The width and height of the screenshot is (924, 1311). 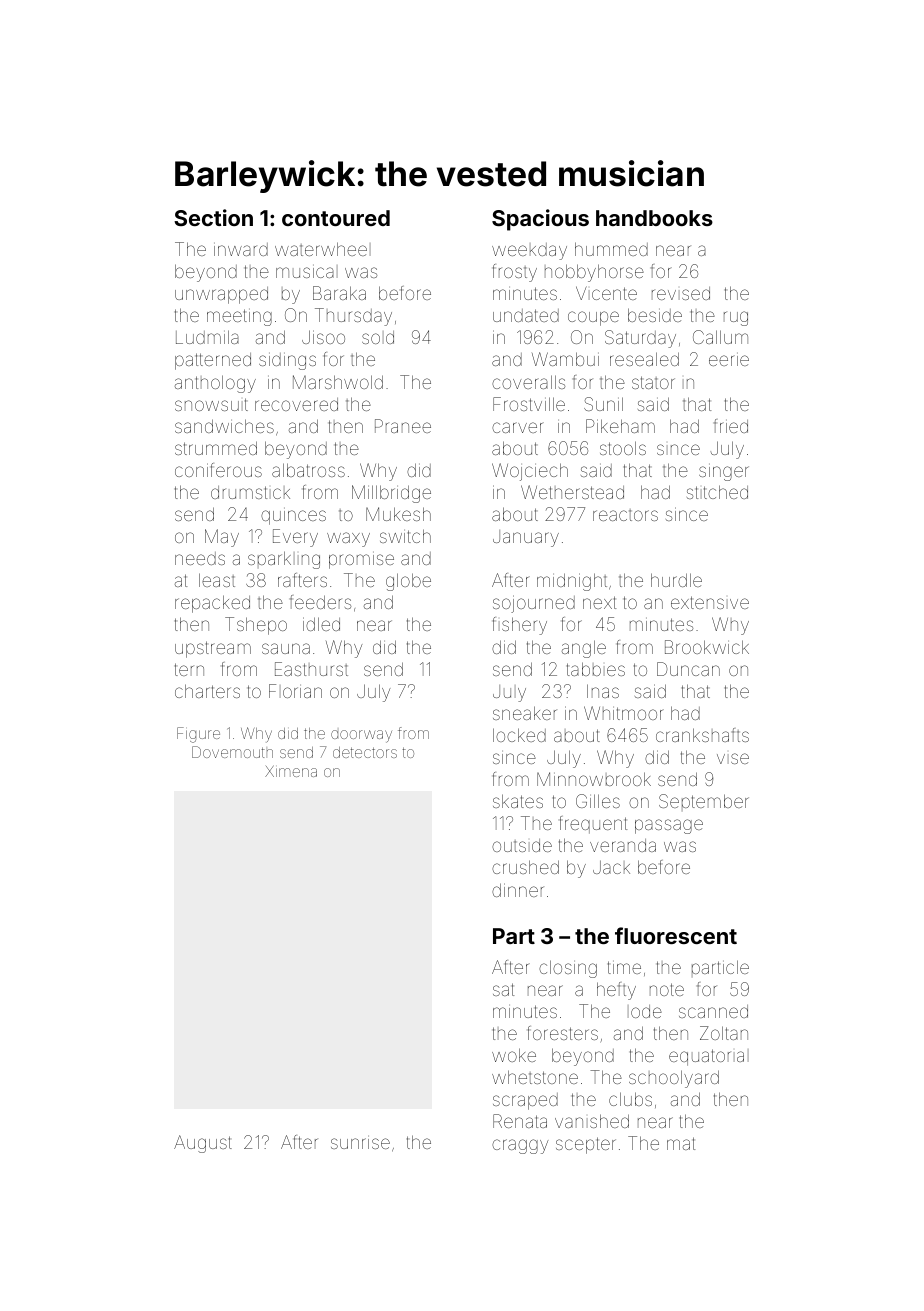 I want to click on Spacious, so click(x=540, y=220).
